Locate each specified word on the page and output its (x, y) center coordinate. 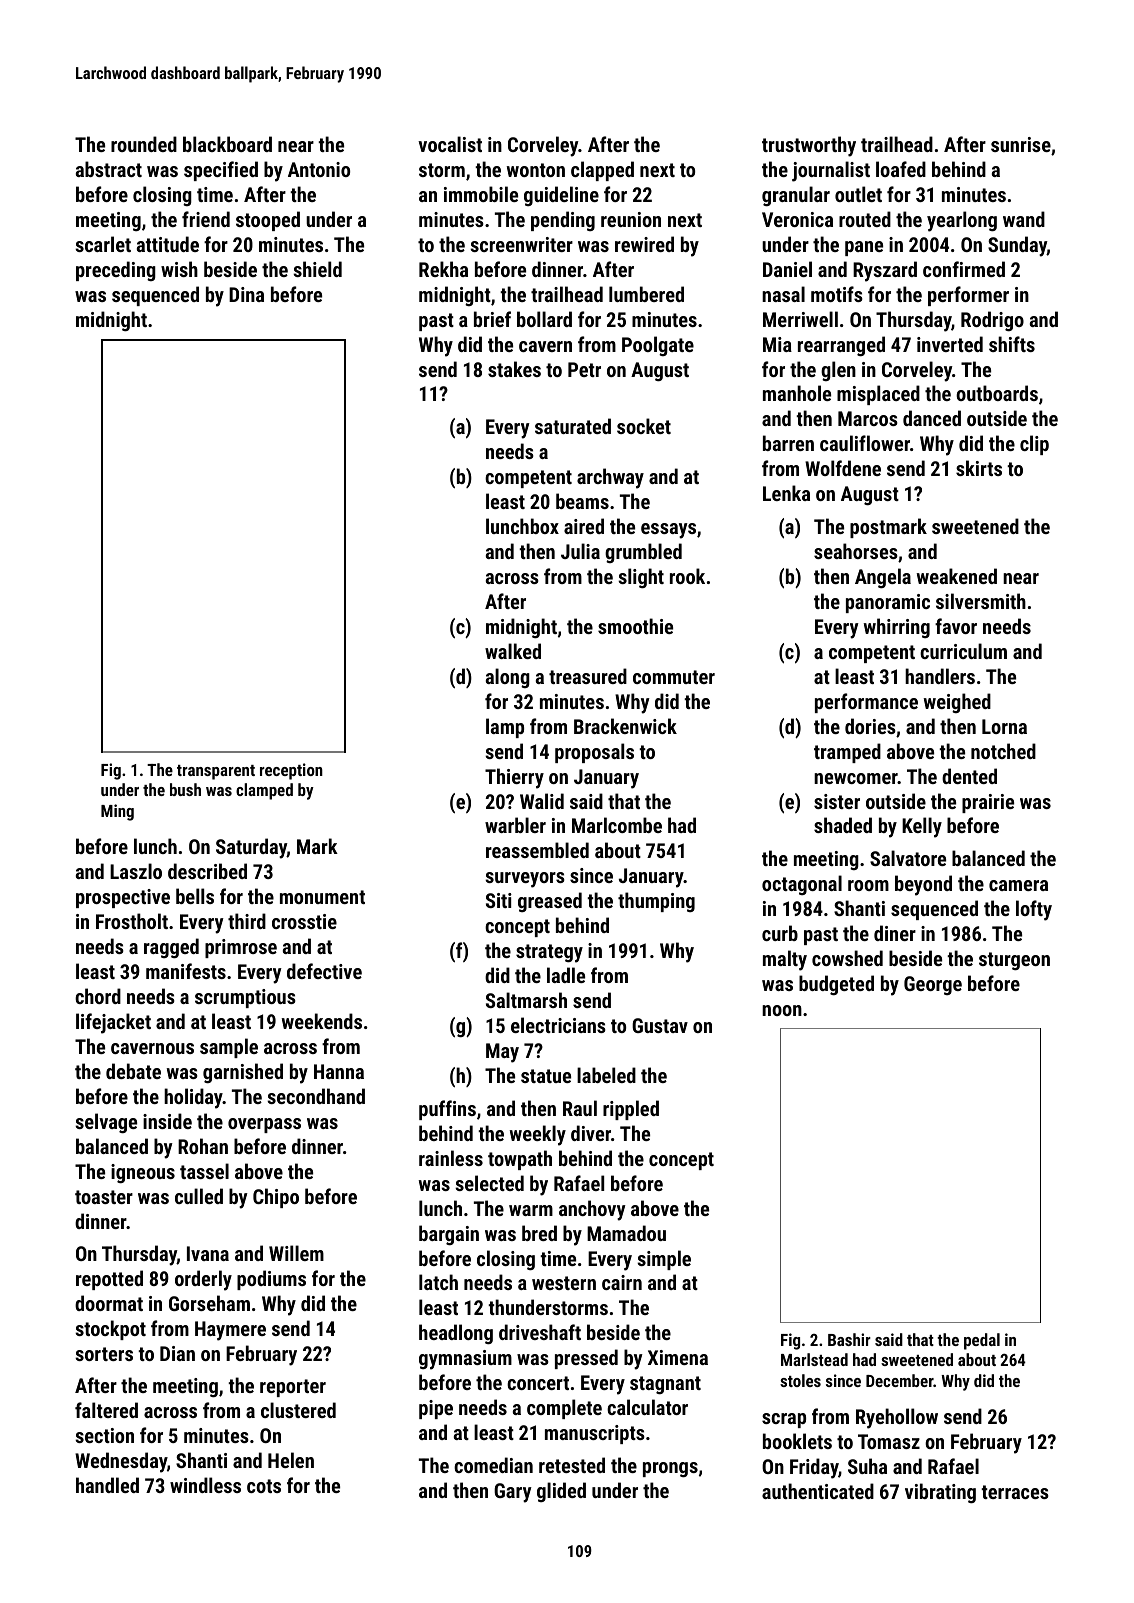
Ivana (208, 1253)
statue (546, 1076)
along (508, 678)
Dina (246, 294)
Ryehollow (897, 1418)
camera (1018, 885)
